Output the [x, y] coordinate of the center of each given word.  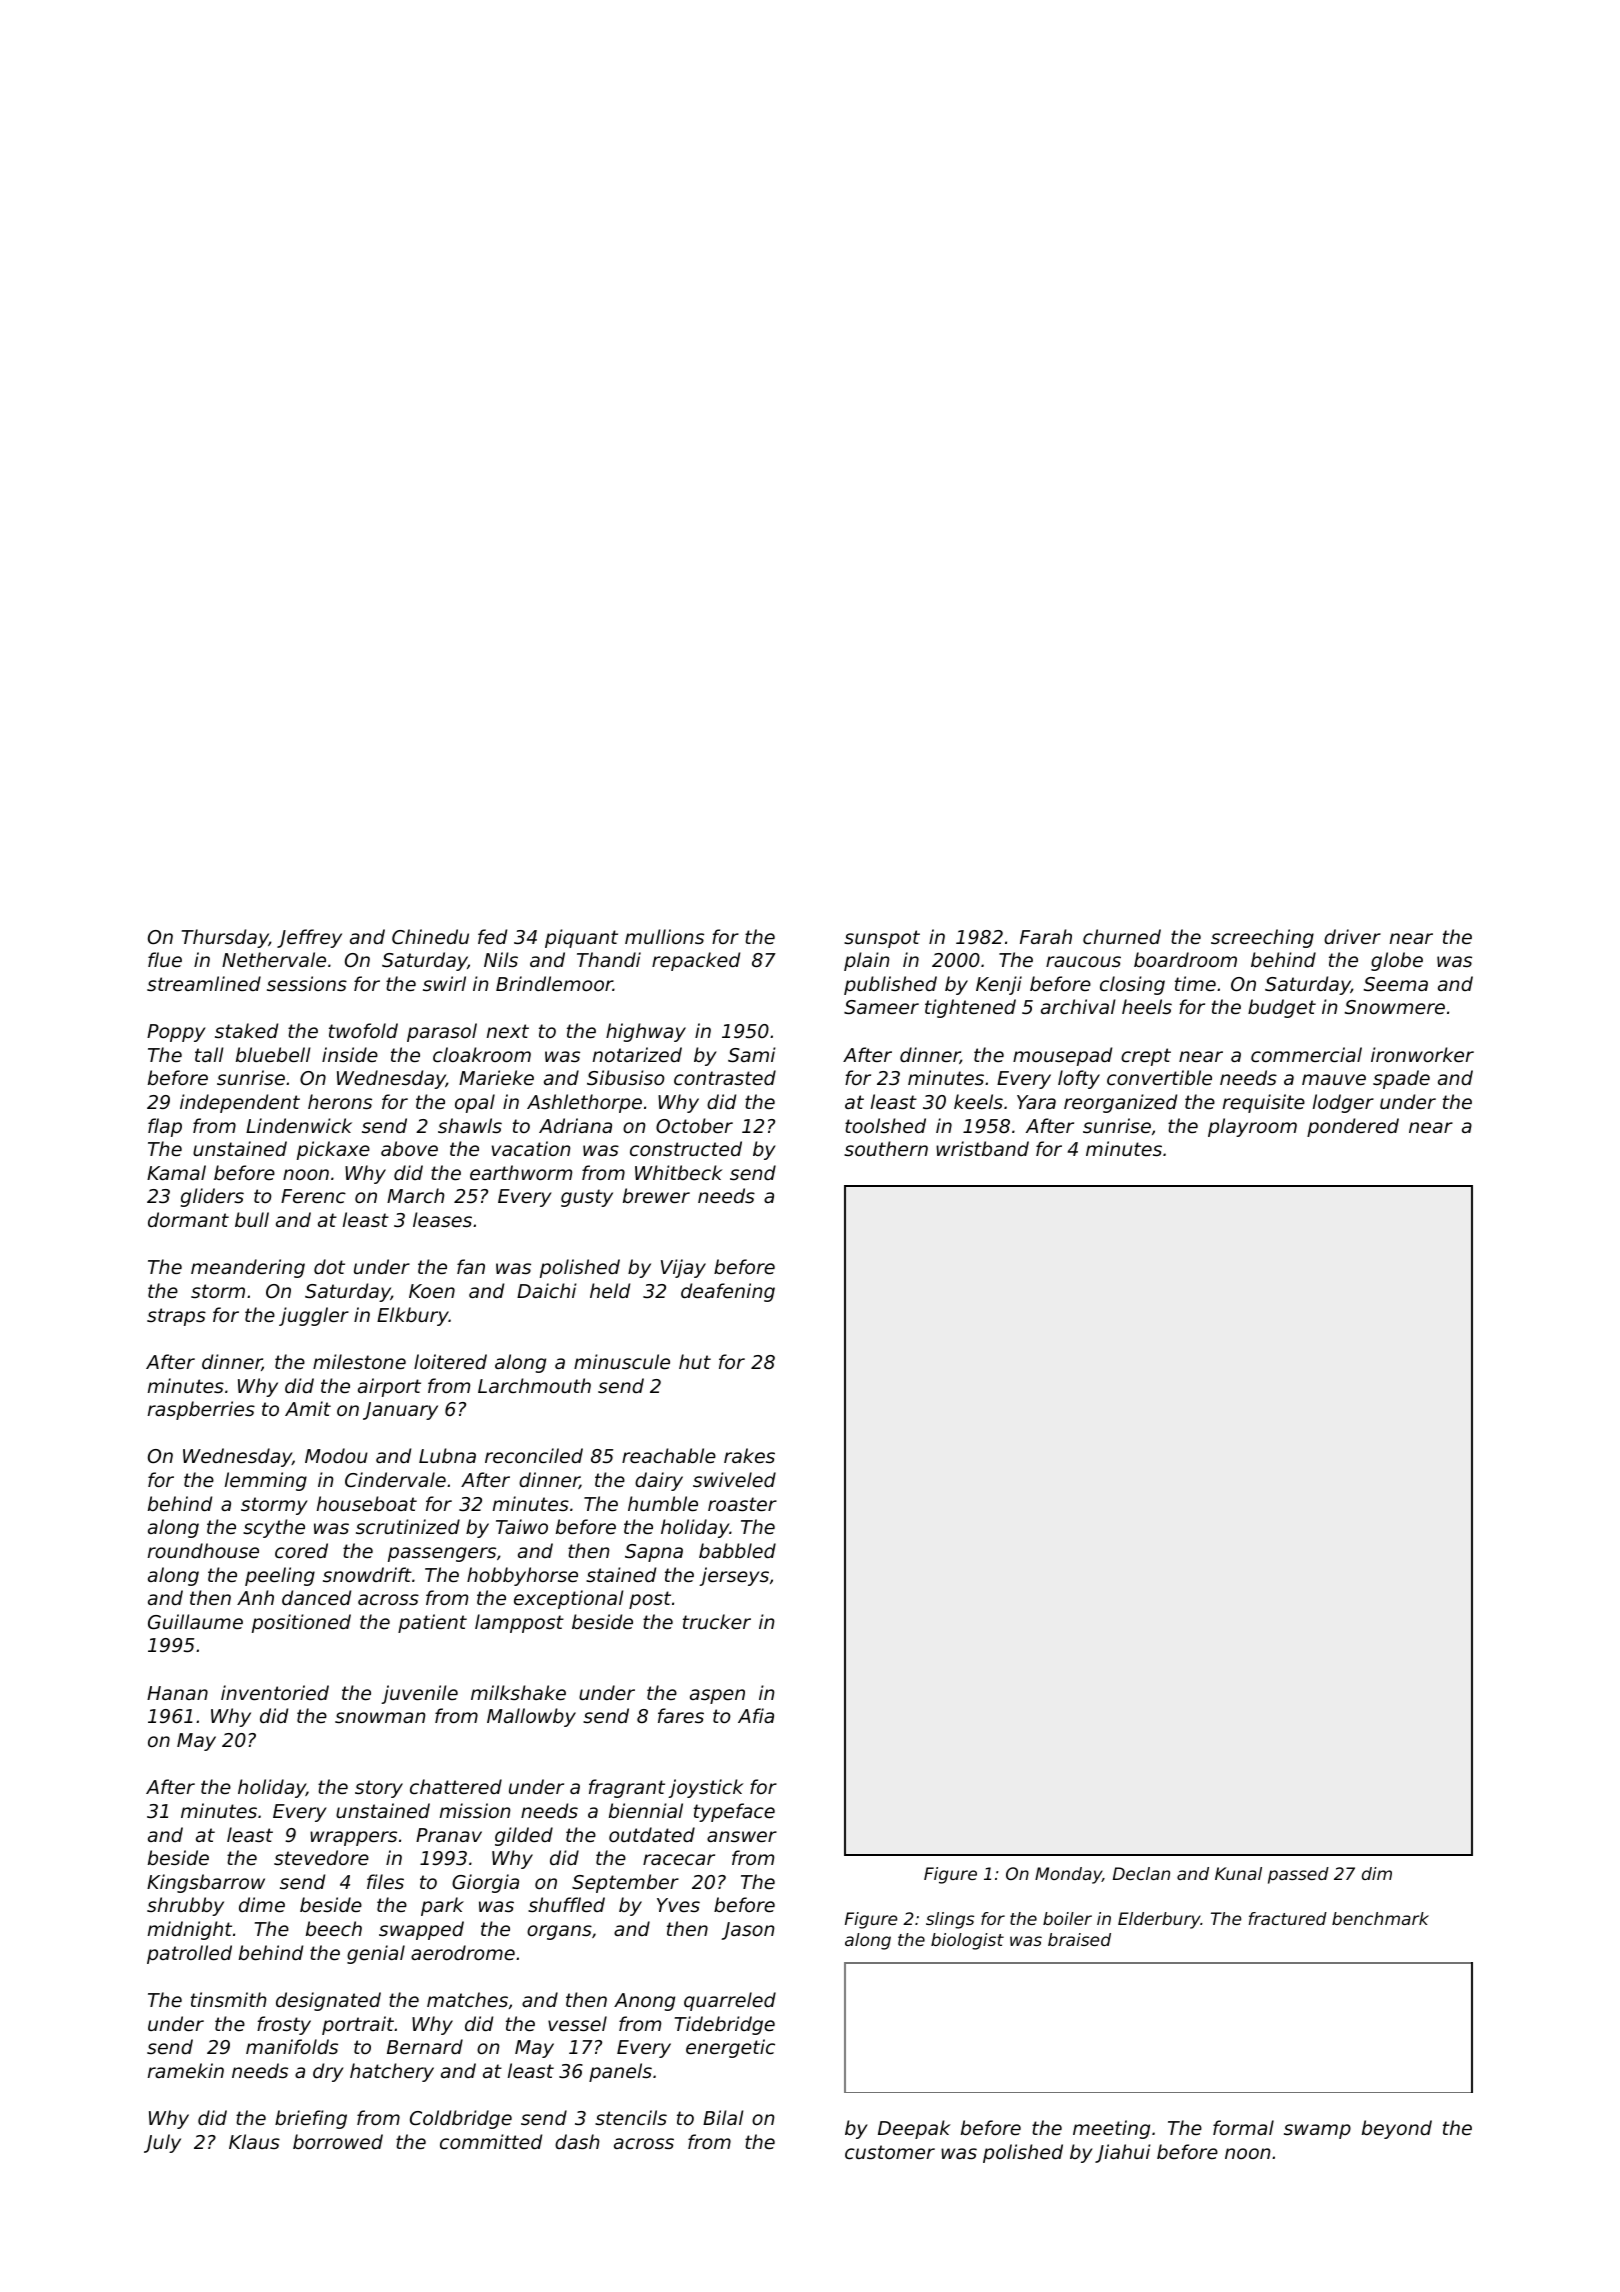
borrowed [338, 2141]
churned [1122, 936]
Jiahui [1123, 2153]
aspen [717, 1696]
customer [890, 2152]
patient [432, 1623]
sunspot [882, 939]
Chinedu [430, 936]
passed [1298, 1875]
